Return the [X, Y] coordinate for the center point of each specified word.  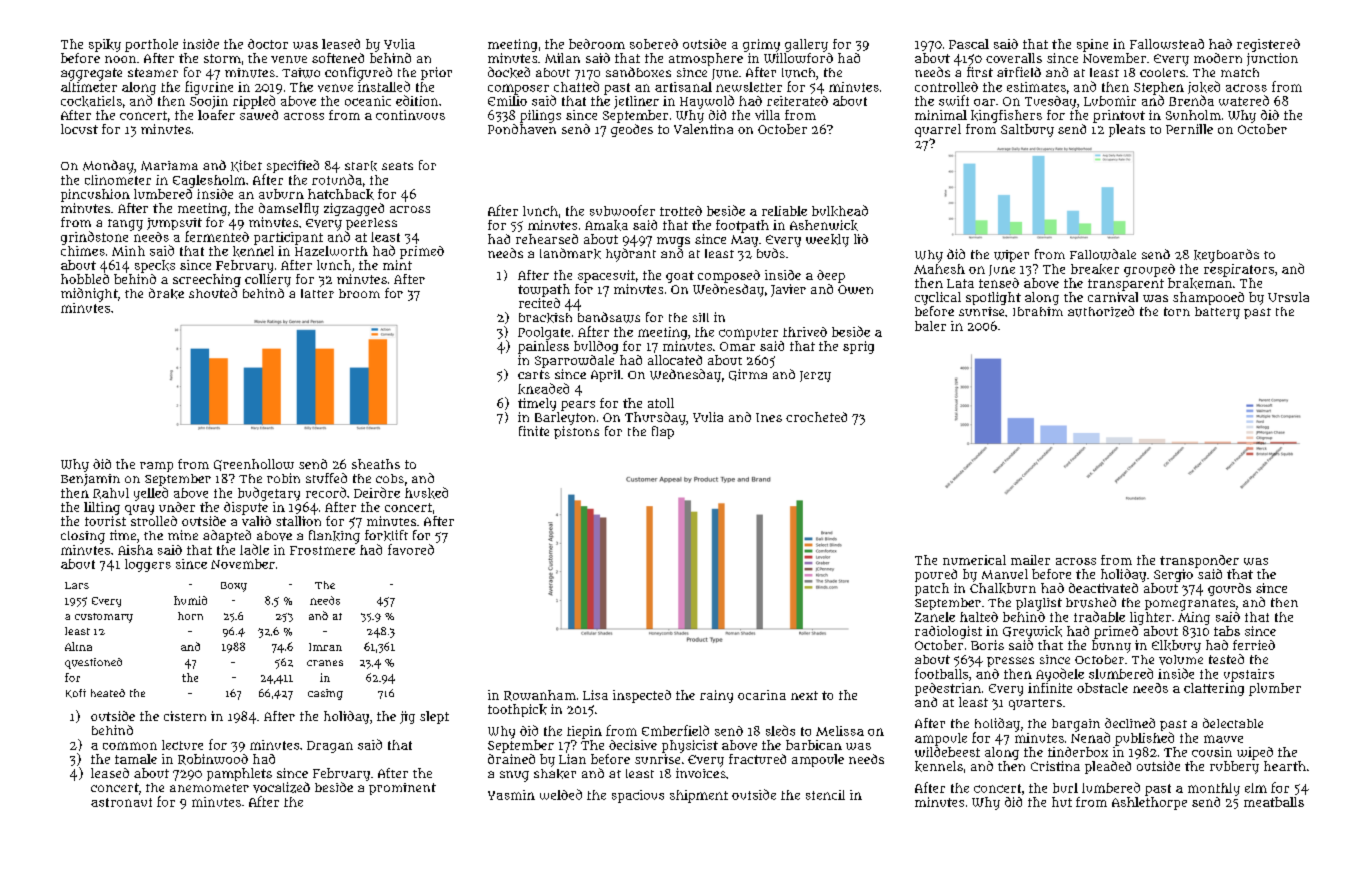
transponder [1199, 561]
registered [1268, 45]
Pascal [969, 44]
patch [932, 589]
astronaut [121, 802]
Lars [77, 585]
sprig [858, 347]
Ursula [1288, 297]
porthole [151, 45]
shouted [213, 293]
